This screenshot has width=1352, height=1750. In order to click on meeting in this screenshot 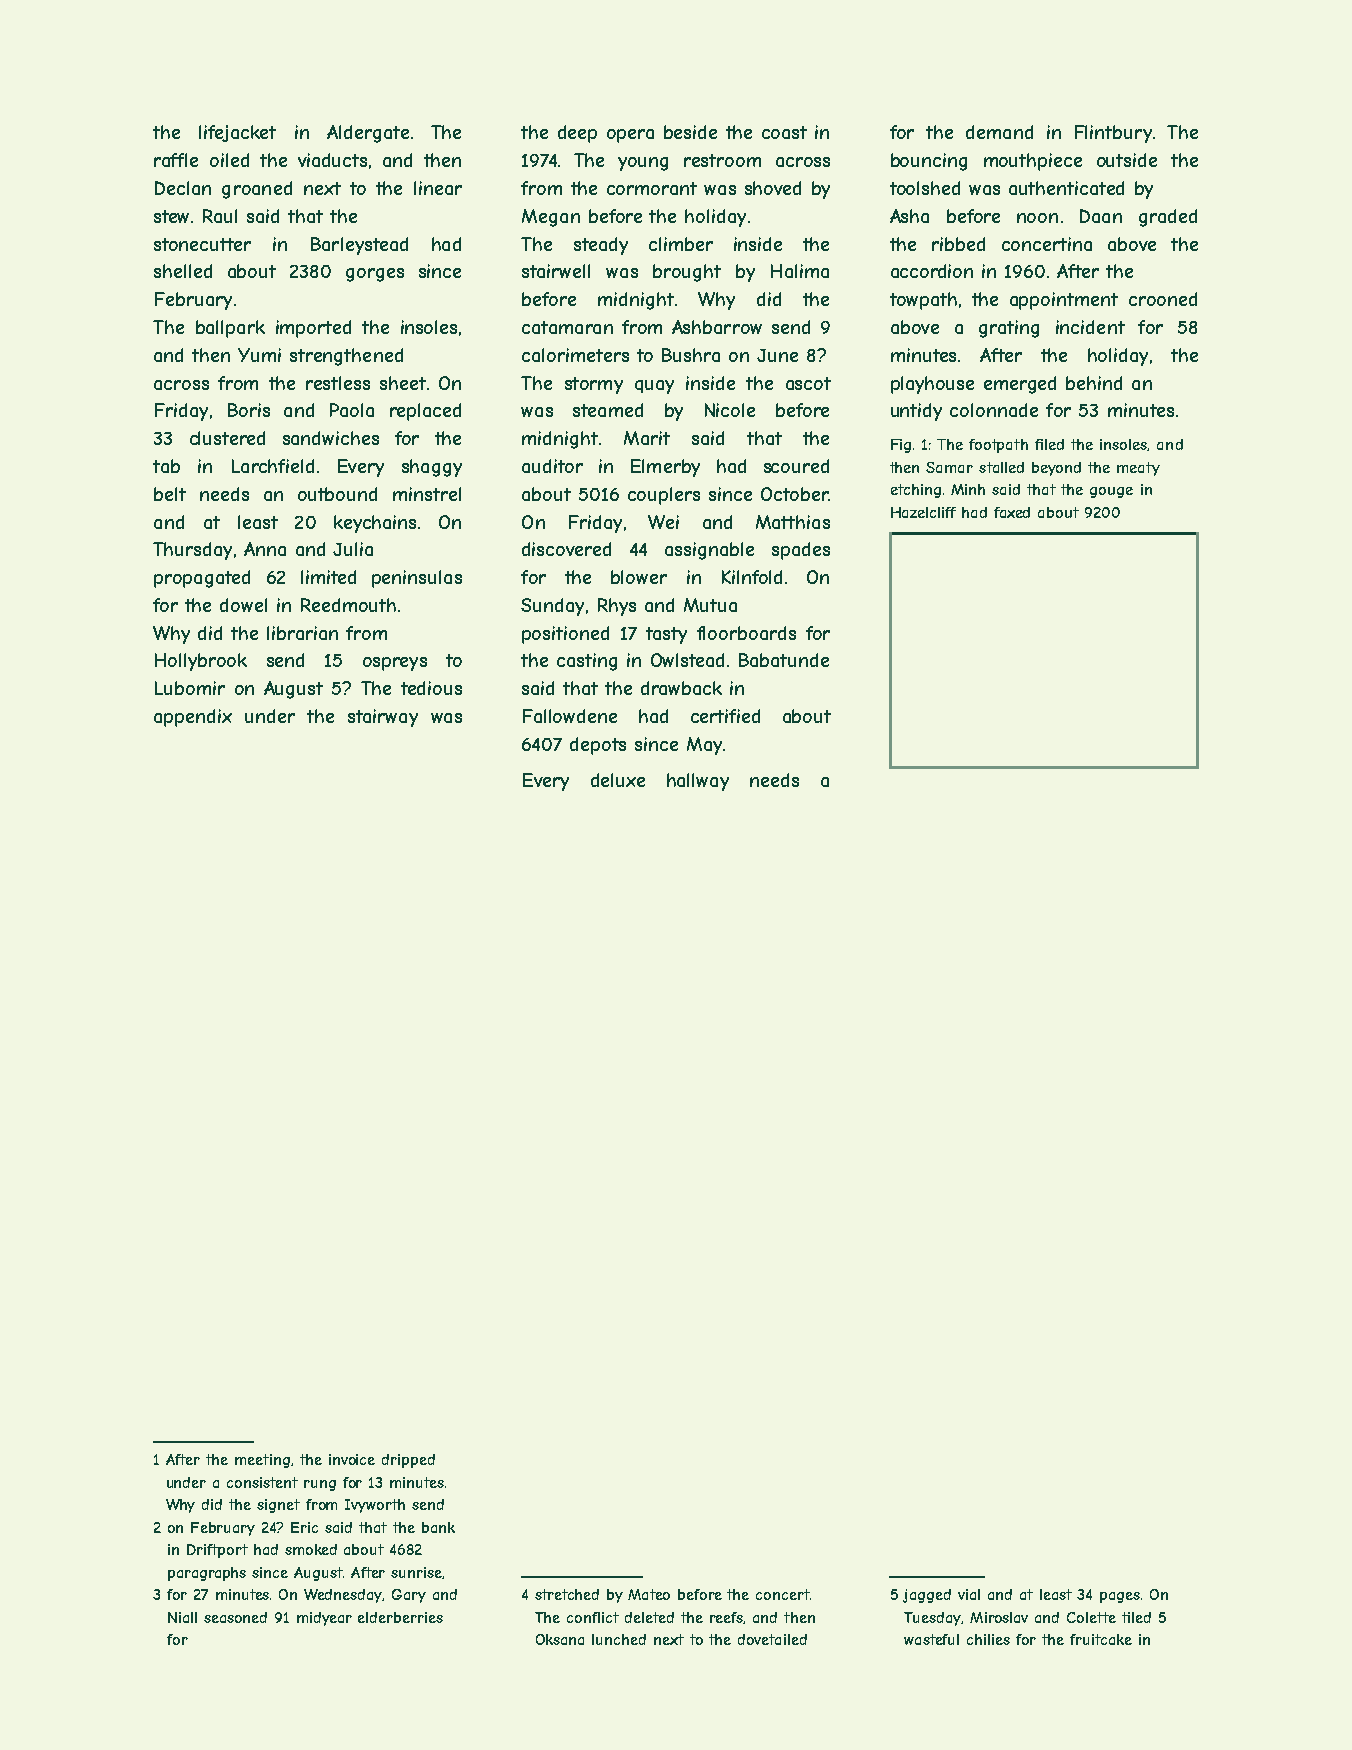, I will do `click(262, 1461)`.
